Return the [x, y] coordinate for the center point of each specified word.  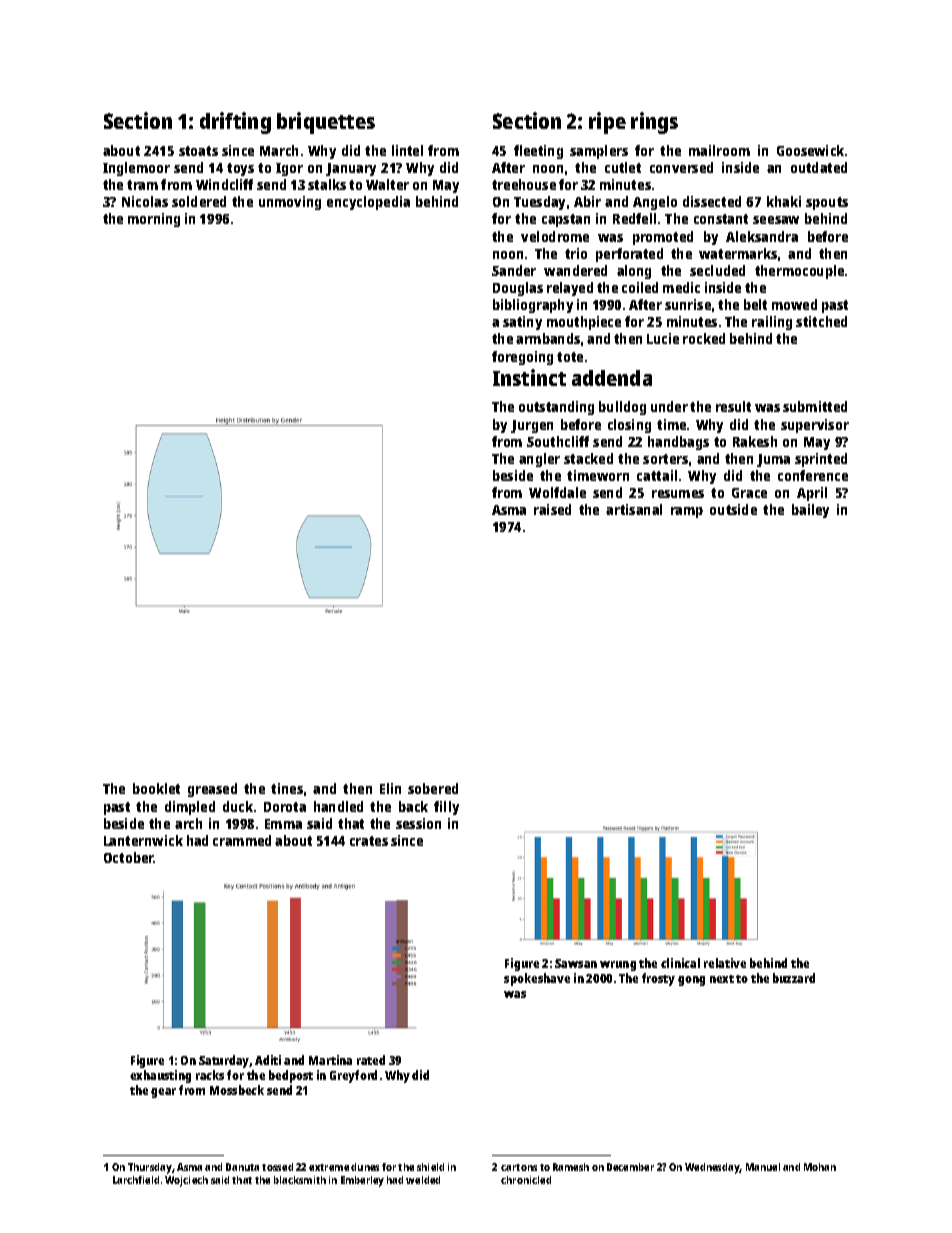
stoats [198, 151]
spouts [827, 203]
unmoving [290, 203]
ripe [607, 123]
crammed [242, 840]
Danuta [242, 1167]
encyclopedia [368, 203]
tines [287, 788]
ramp [687, 512]
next [722, 979]
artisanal [634, 509]
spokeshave [537, 979]
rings [654, 123]
